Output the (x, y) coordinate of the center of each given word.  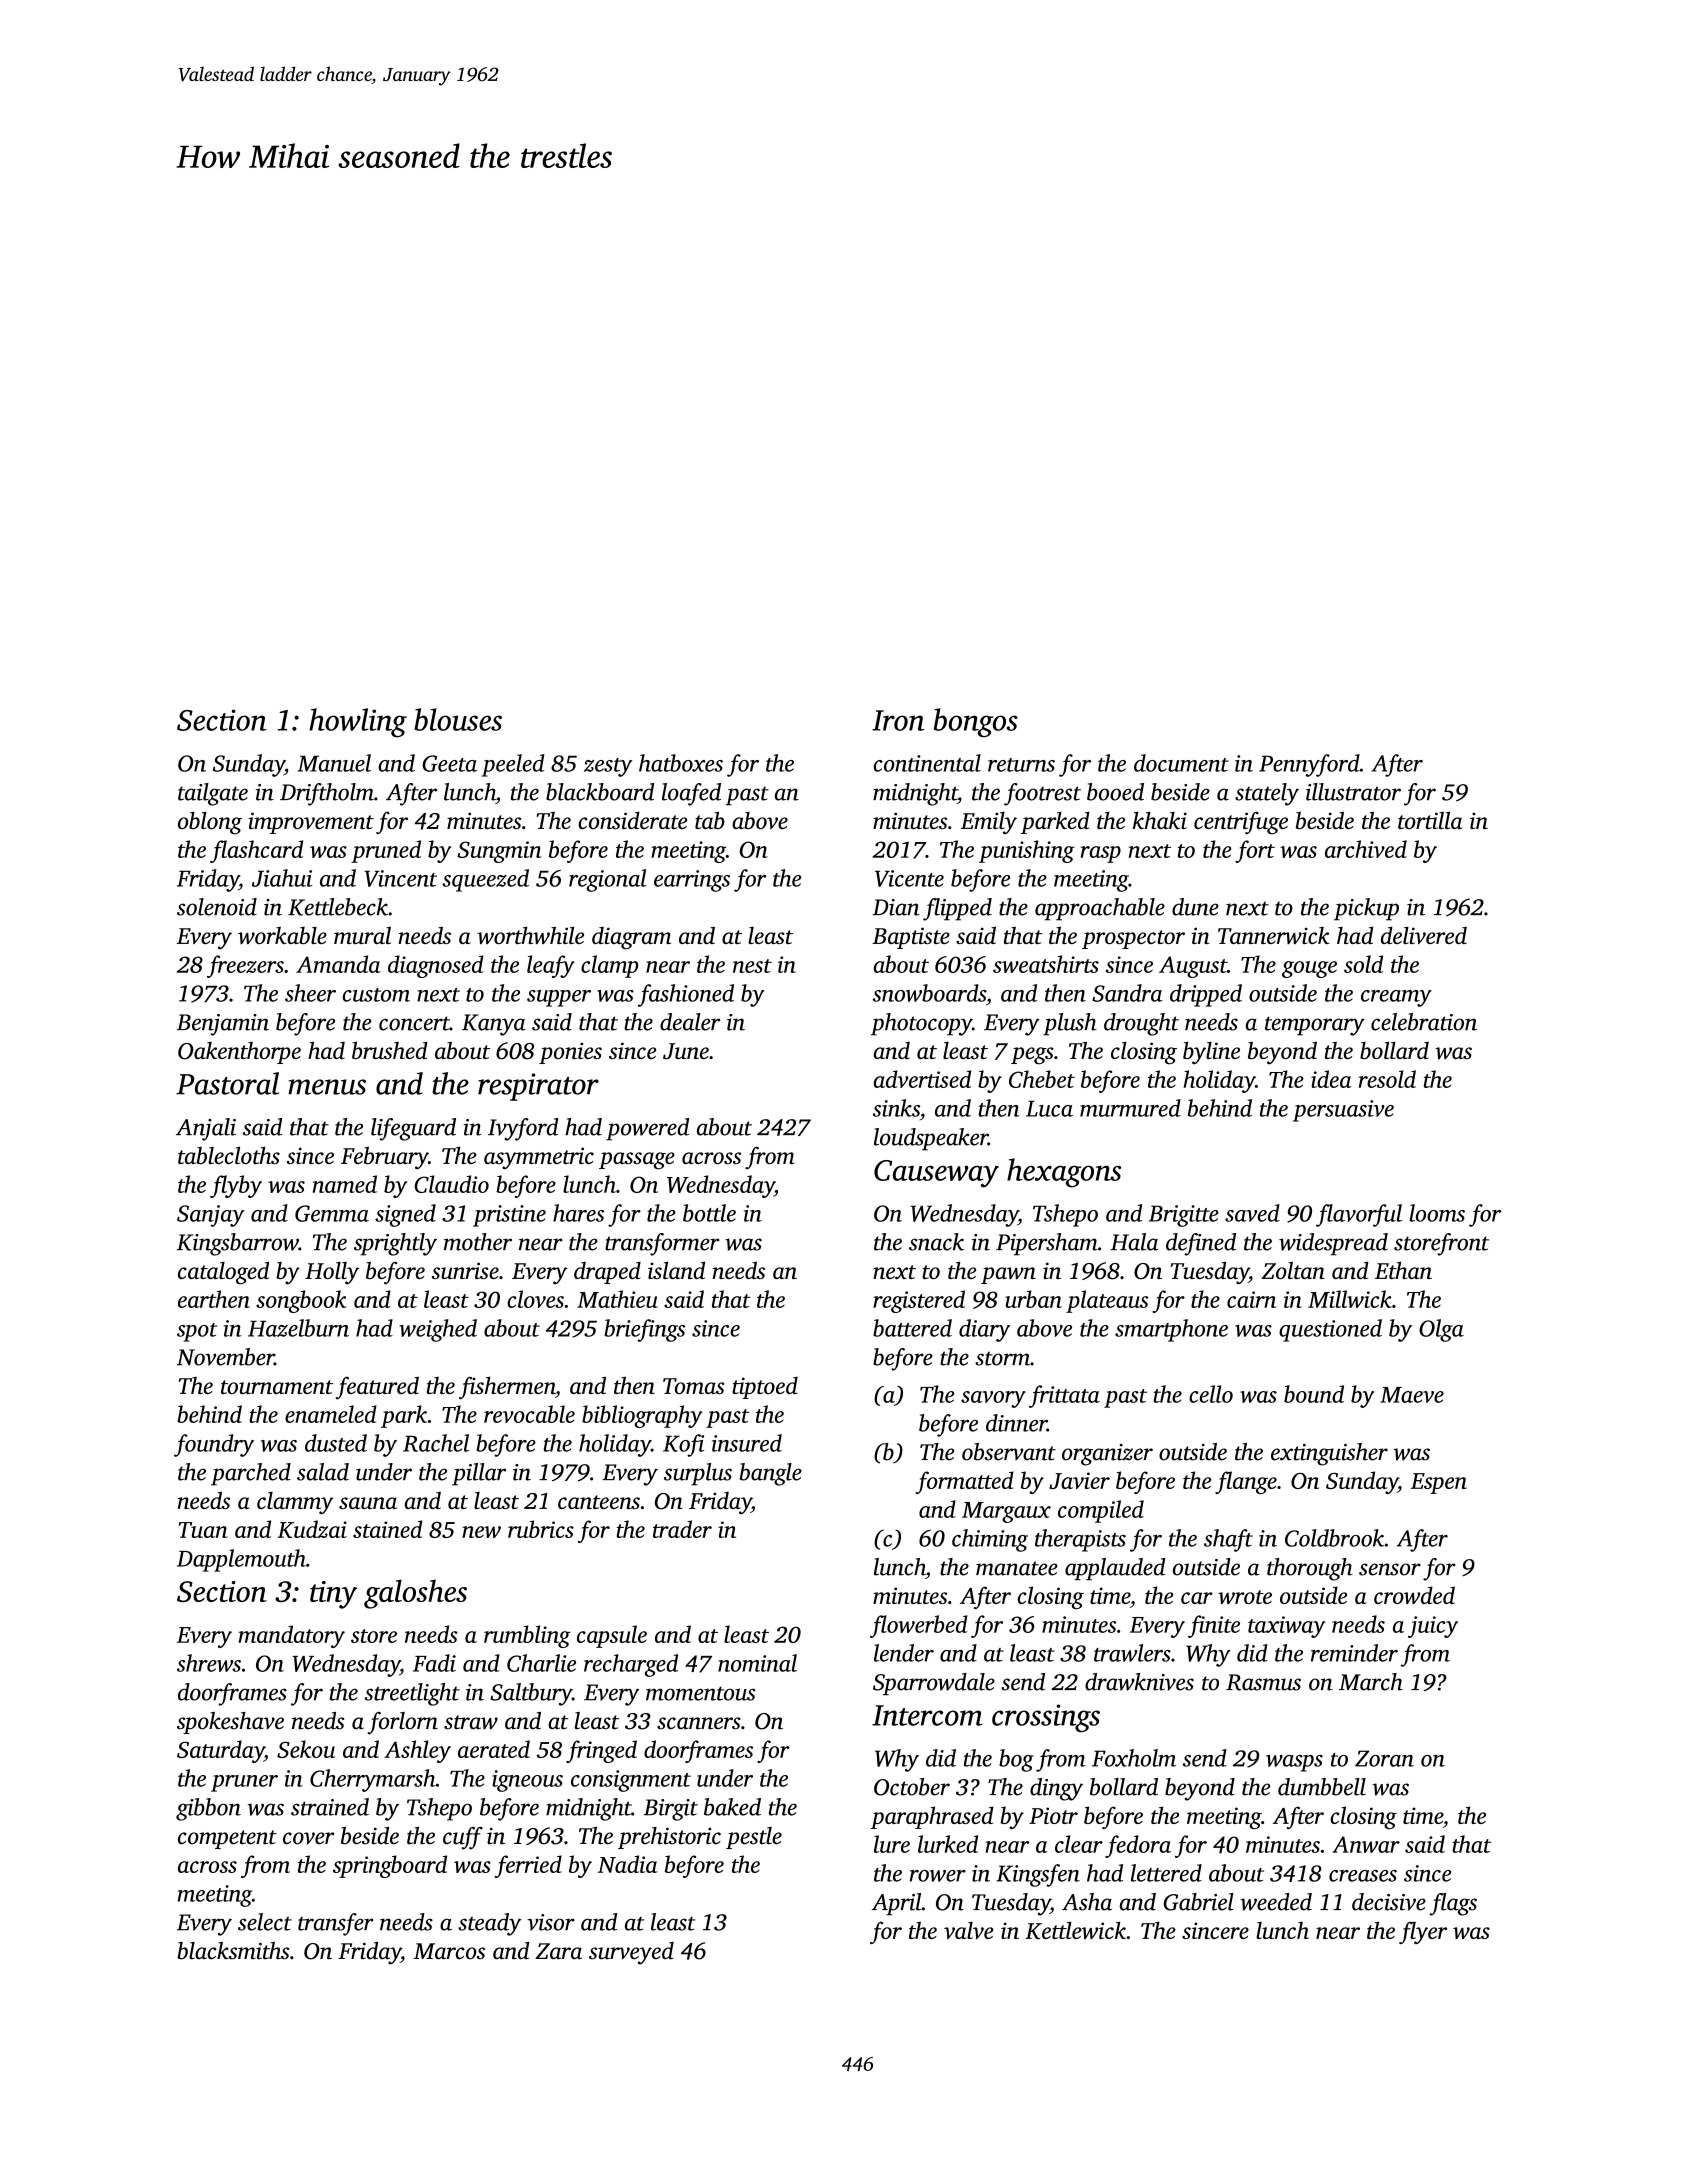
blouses (458, 719)
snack (936, 1242)
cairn (1251, 1299)
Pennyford (1309, 765)
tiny (333, 1595)
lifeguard (413, 1129)
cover (308, 1838)
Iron (898, 720)
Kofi (683, 1445)
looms (1437, 1213)
